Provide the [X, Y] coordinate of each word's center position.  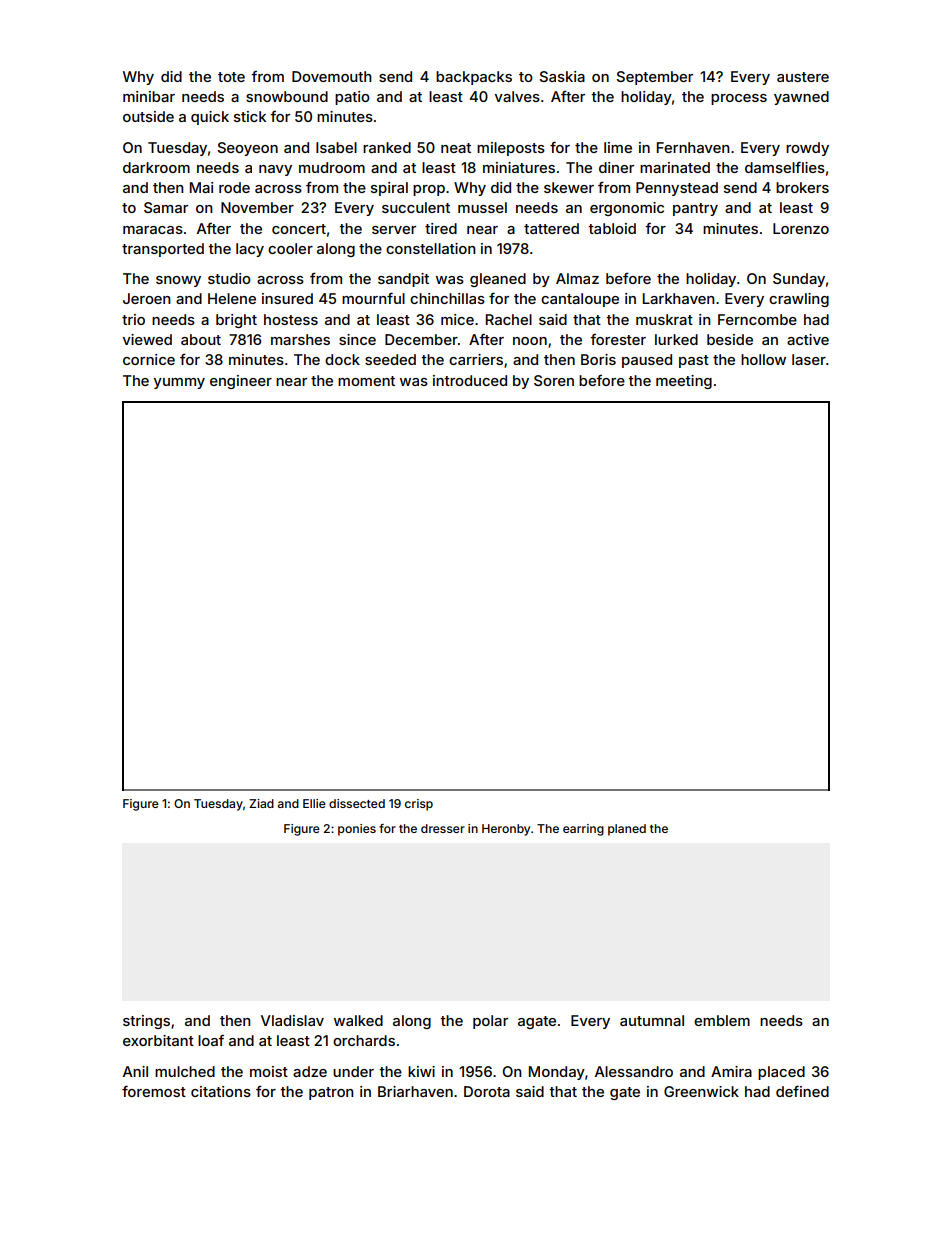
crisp [419, 805]
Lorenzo [801, 228]
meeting [684, 382]
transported [163, 250]
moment [366, 381]
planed [627, 830]
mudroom [332, 167]
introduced [470, 380]
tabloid [612, 228]
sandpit [403, 280]
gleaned [498, 280]
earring [583, 830]
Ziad [261, 803]
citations [221, 1091]
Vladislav [292, 1020]
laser [809, 359]
